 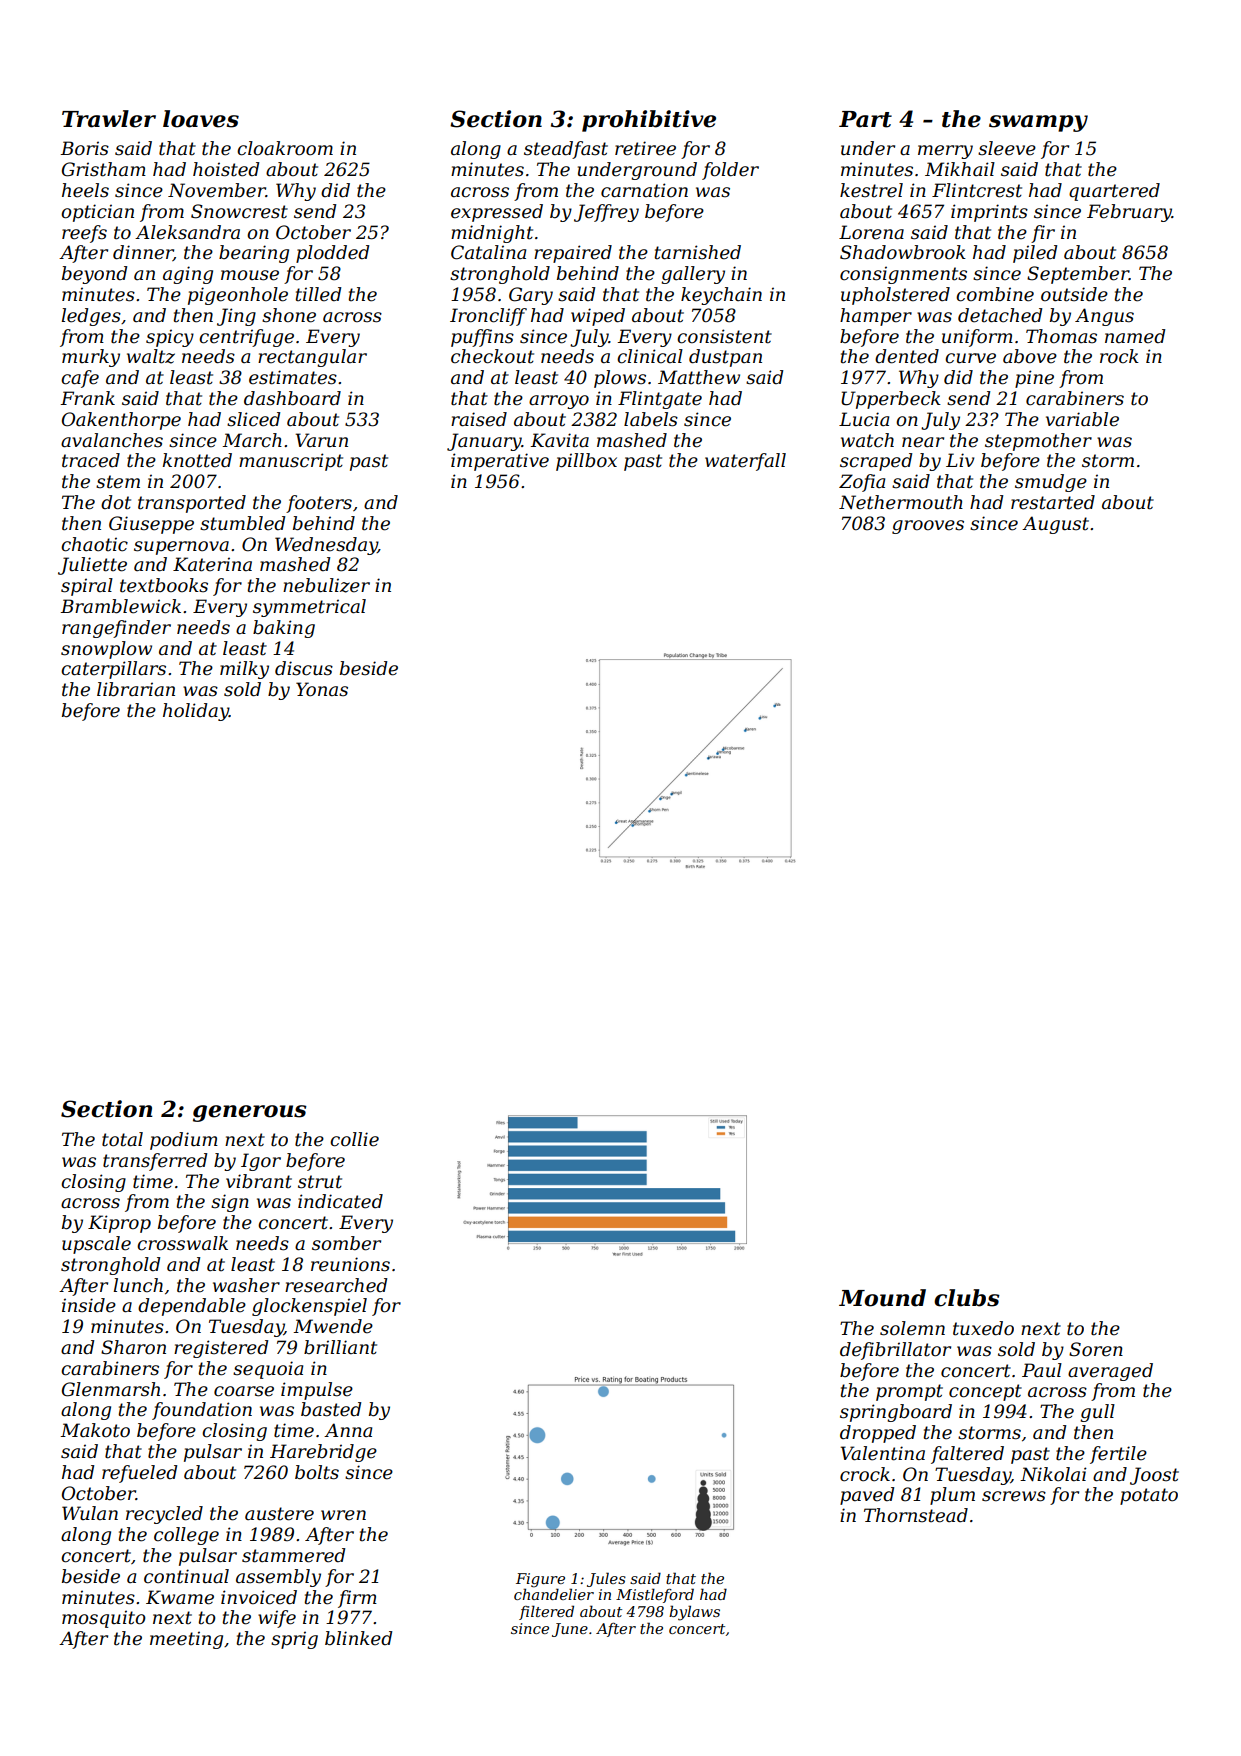 What do you see at coordinates (201, 119) in the page?
I see `loaves` at bounding box center [201, 119].
